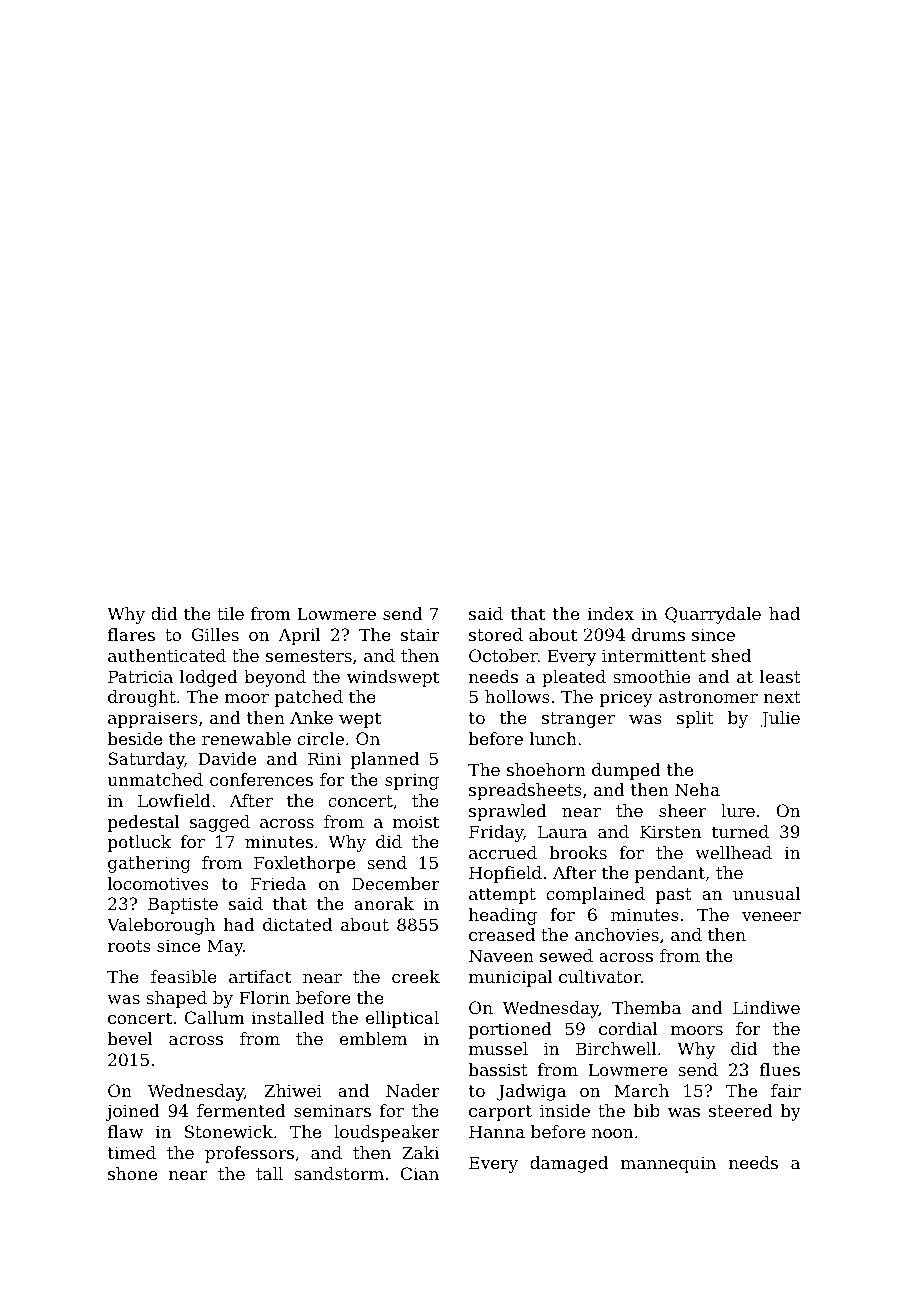  Describe the element at coordinates (420, 634) in the image. I see `stair` at that location.
